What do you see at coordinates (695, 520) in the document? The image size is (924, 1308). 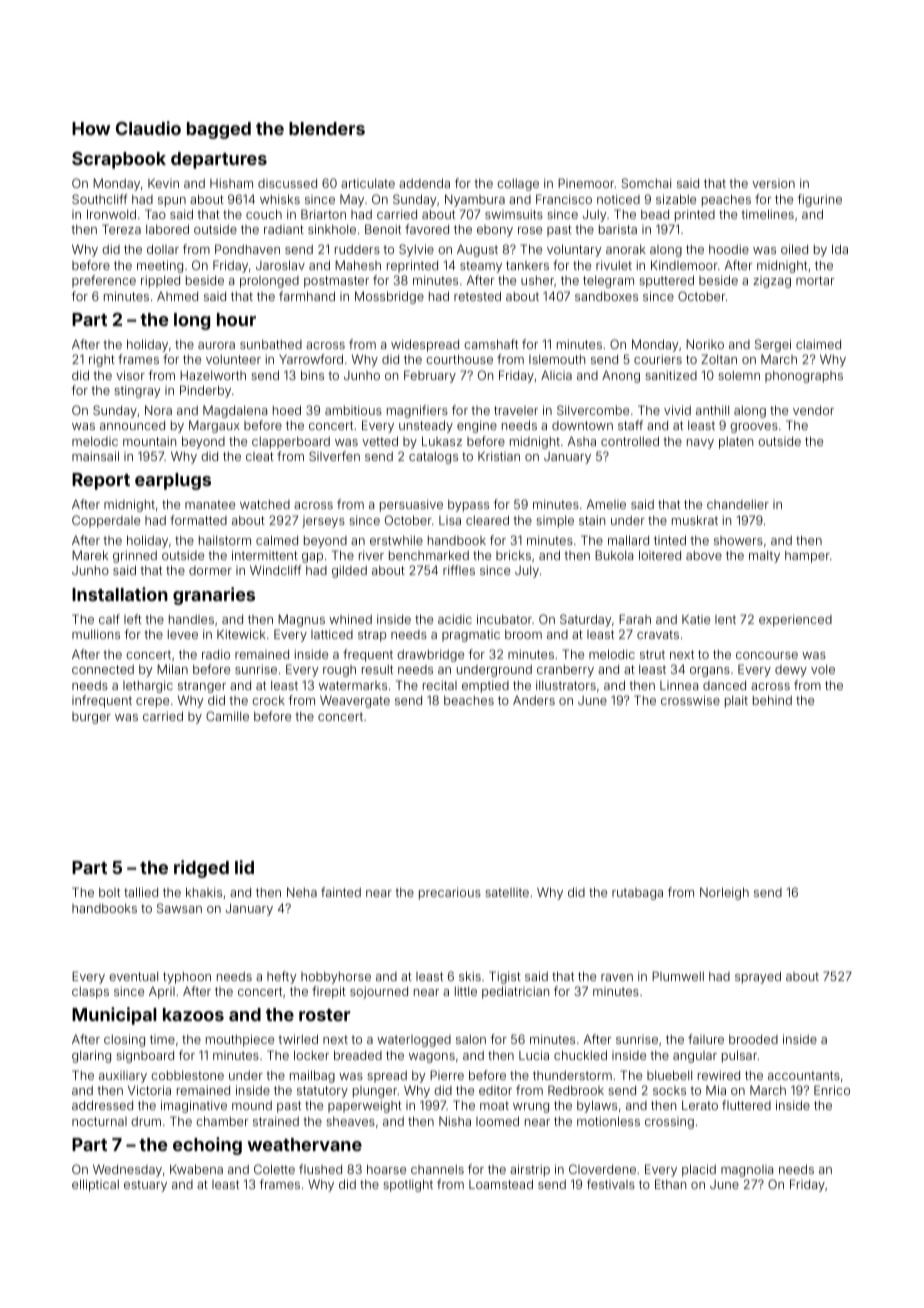 I see `muskrat` at bounding box center [695, 520].
